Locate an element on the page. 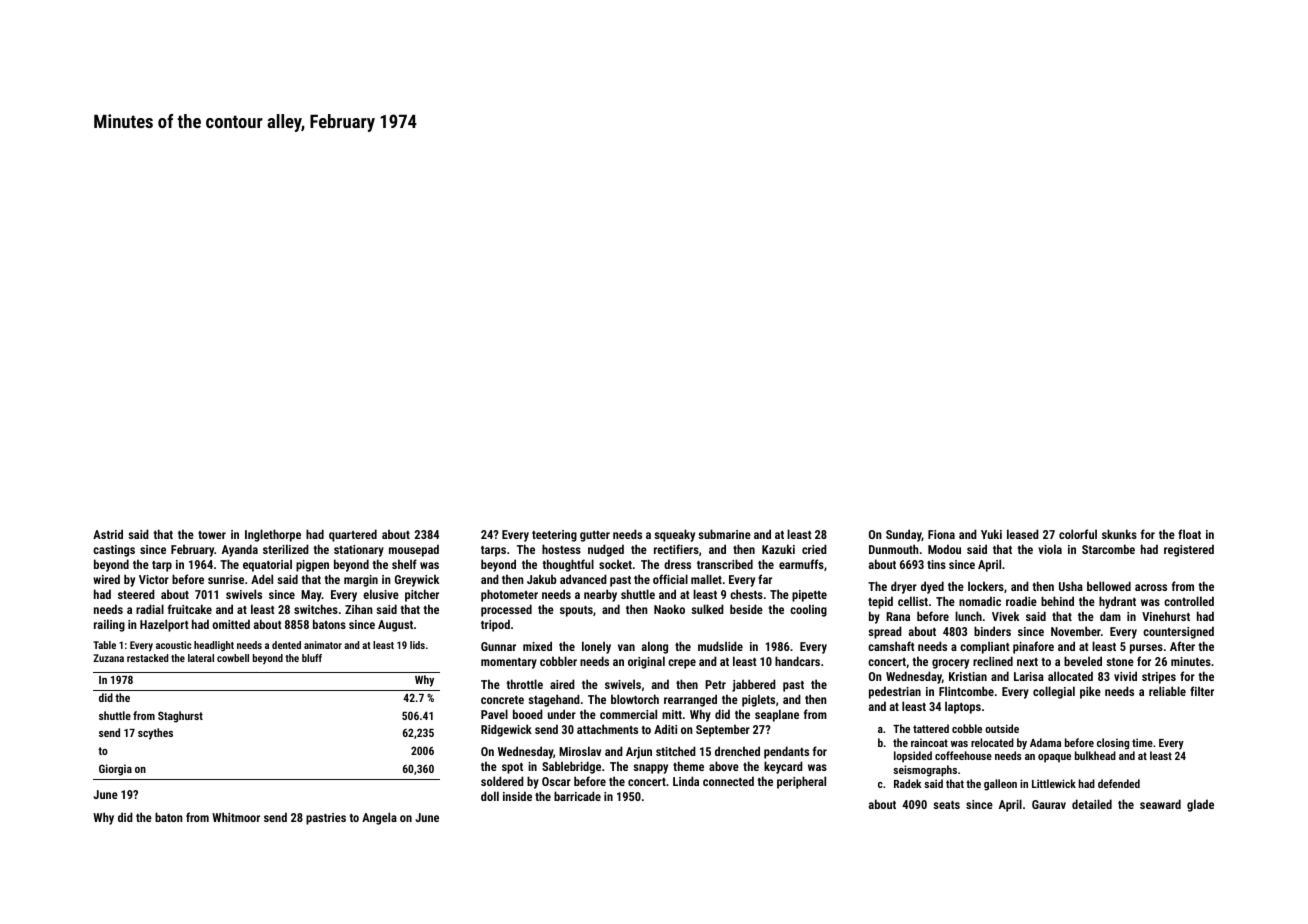 The image size is (1308, 924). spot is located at coordinates (512, 768).
